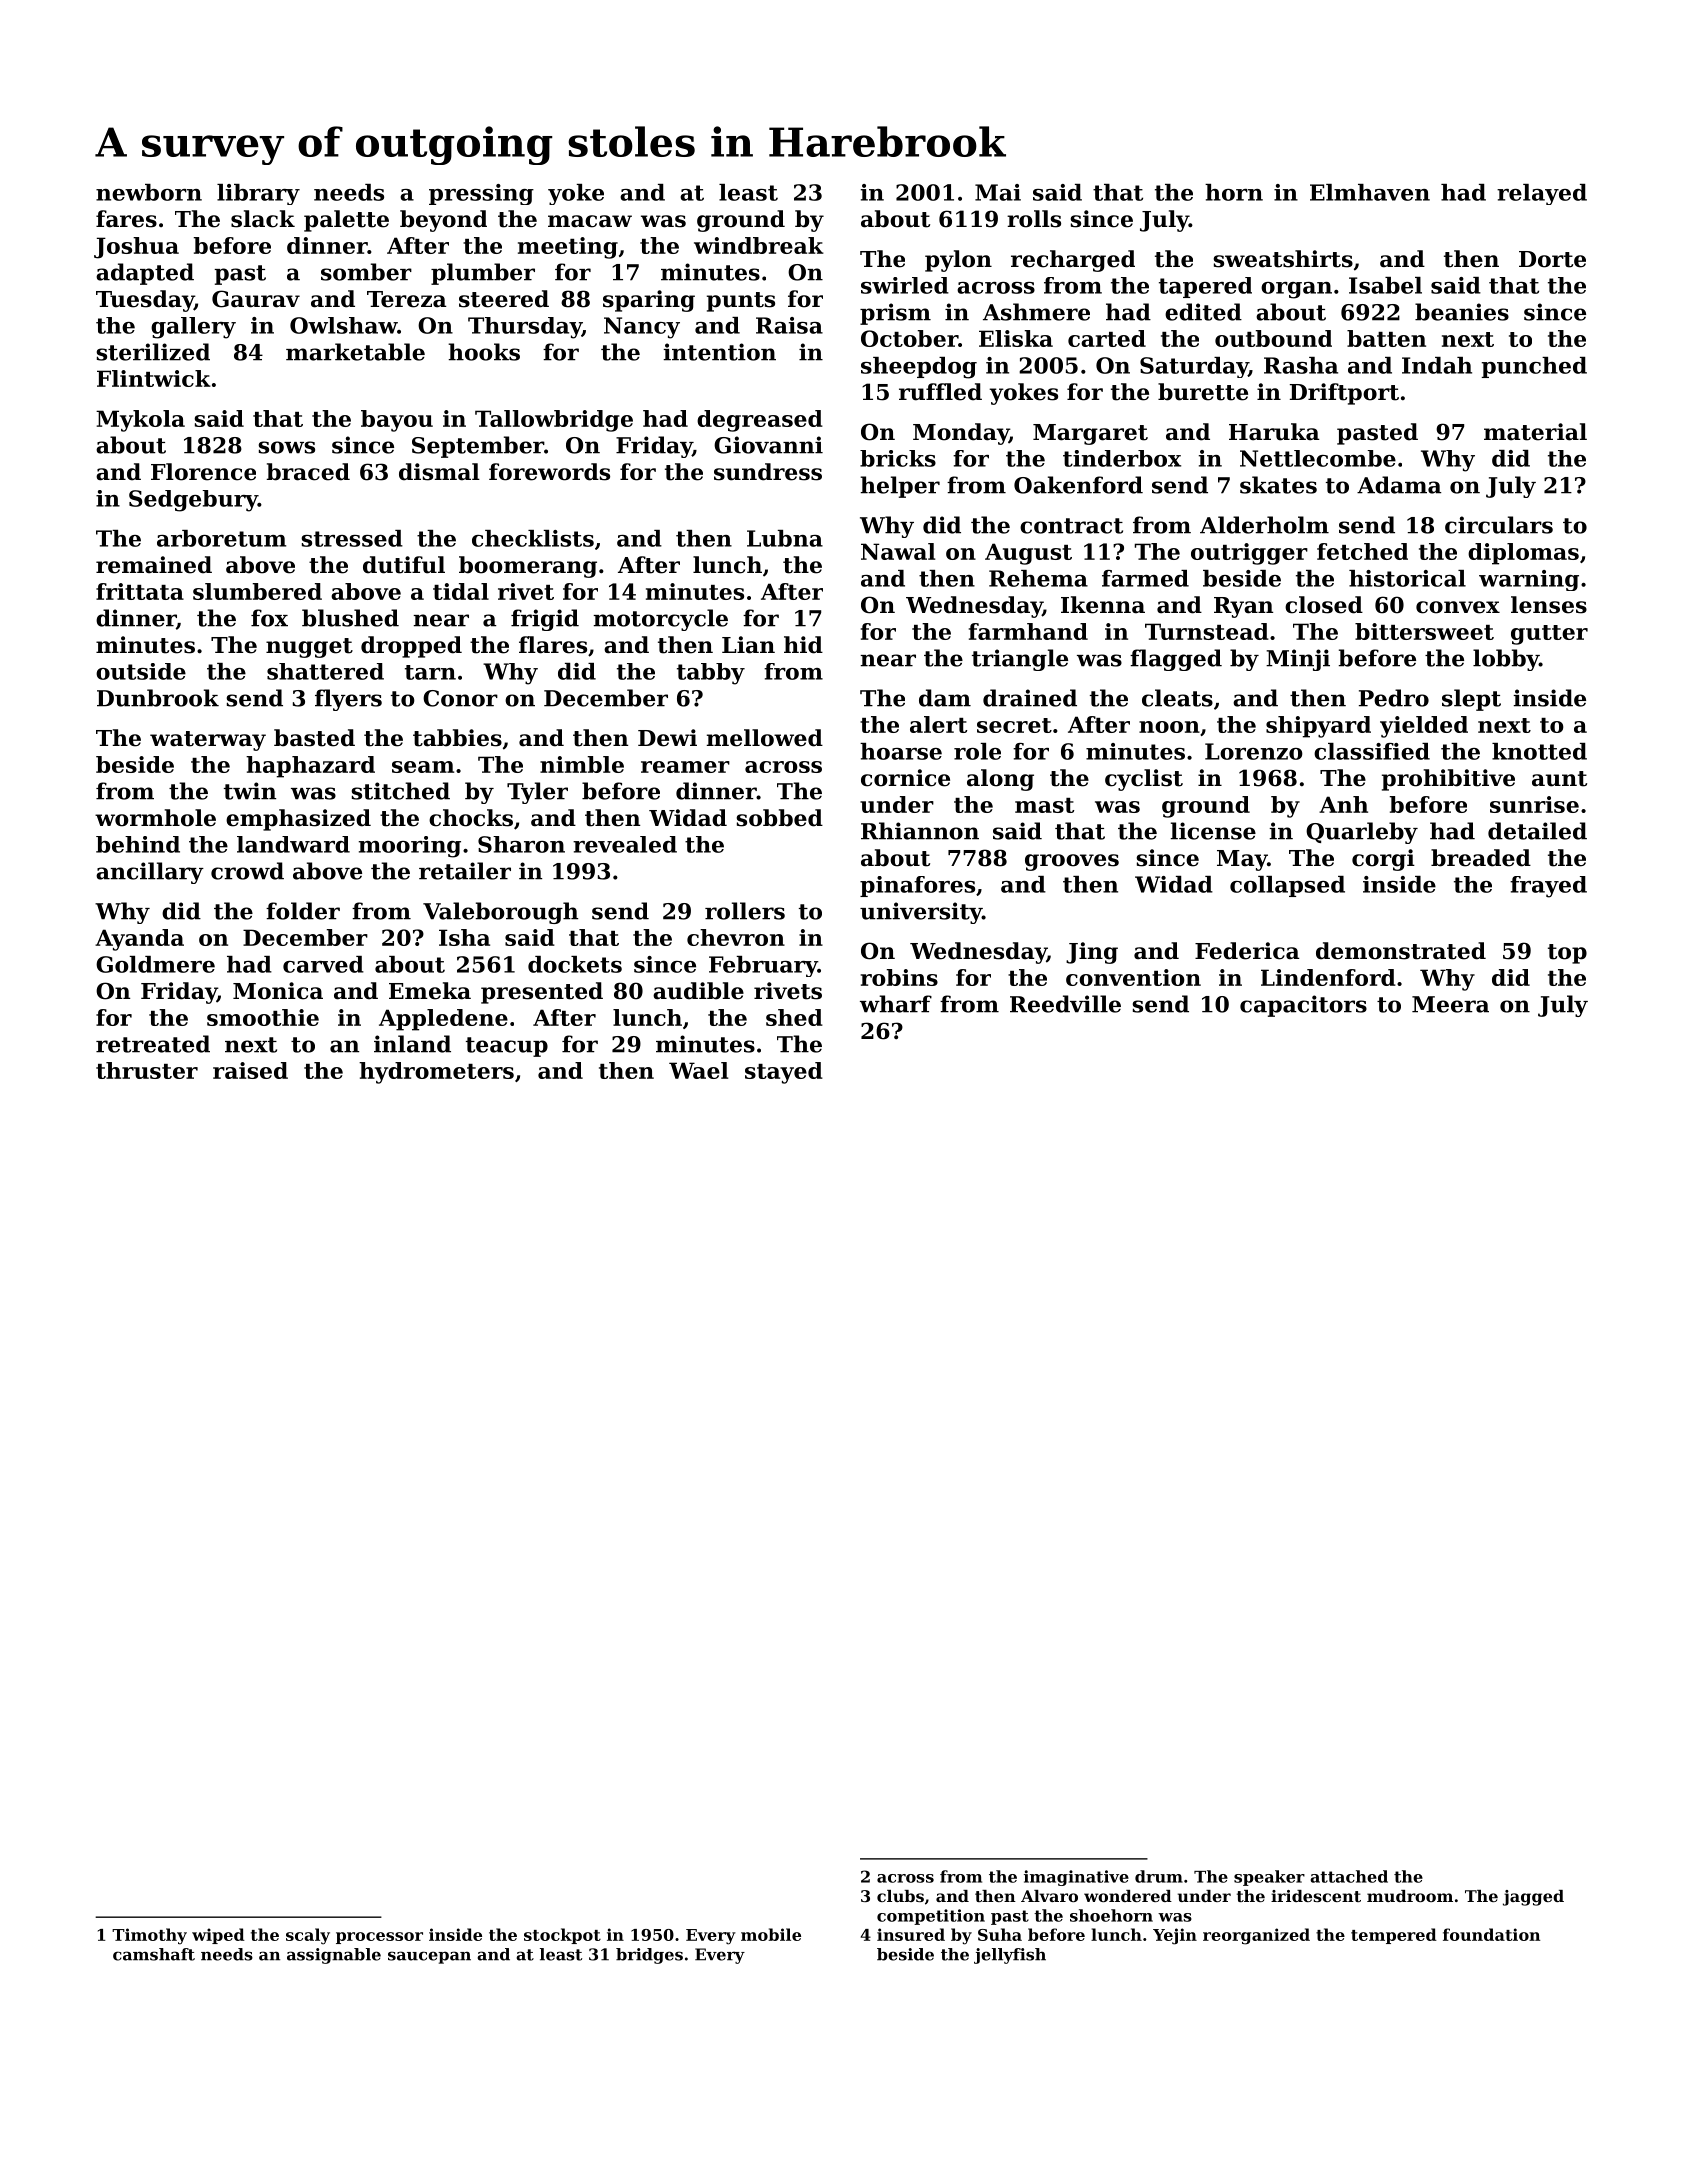  What do you see at coordinates (1542, 194) in the document?
I see `relayed` at bounding box center [1542, 194].
